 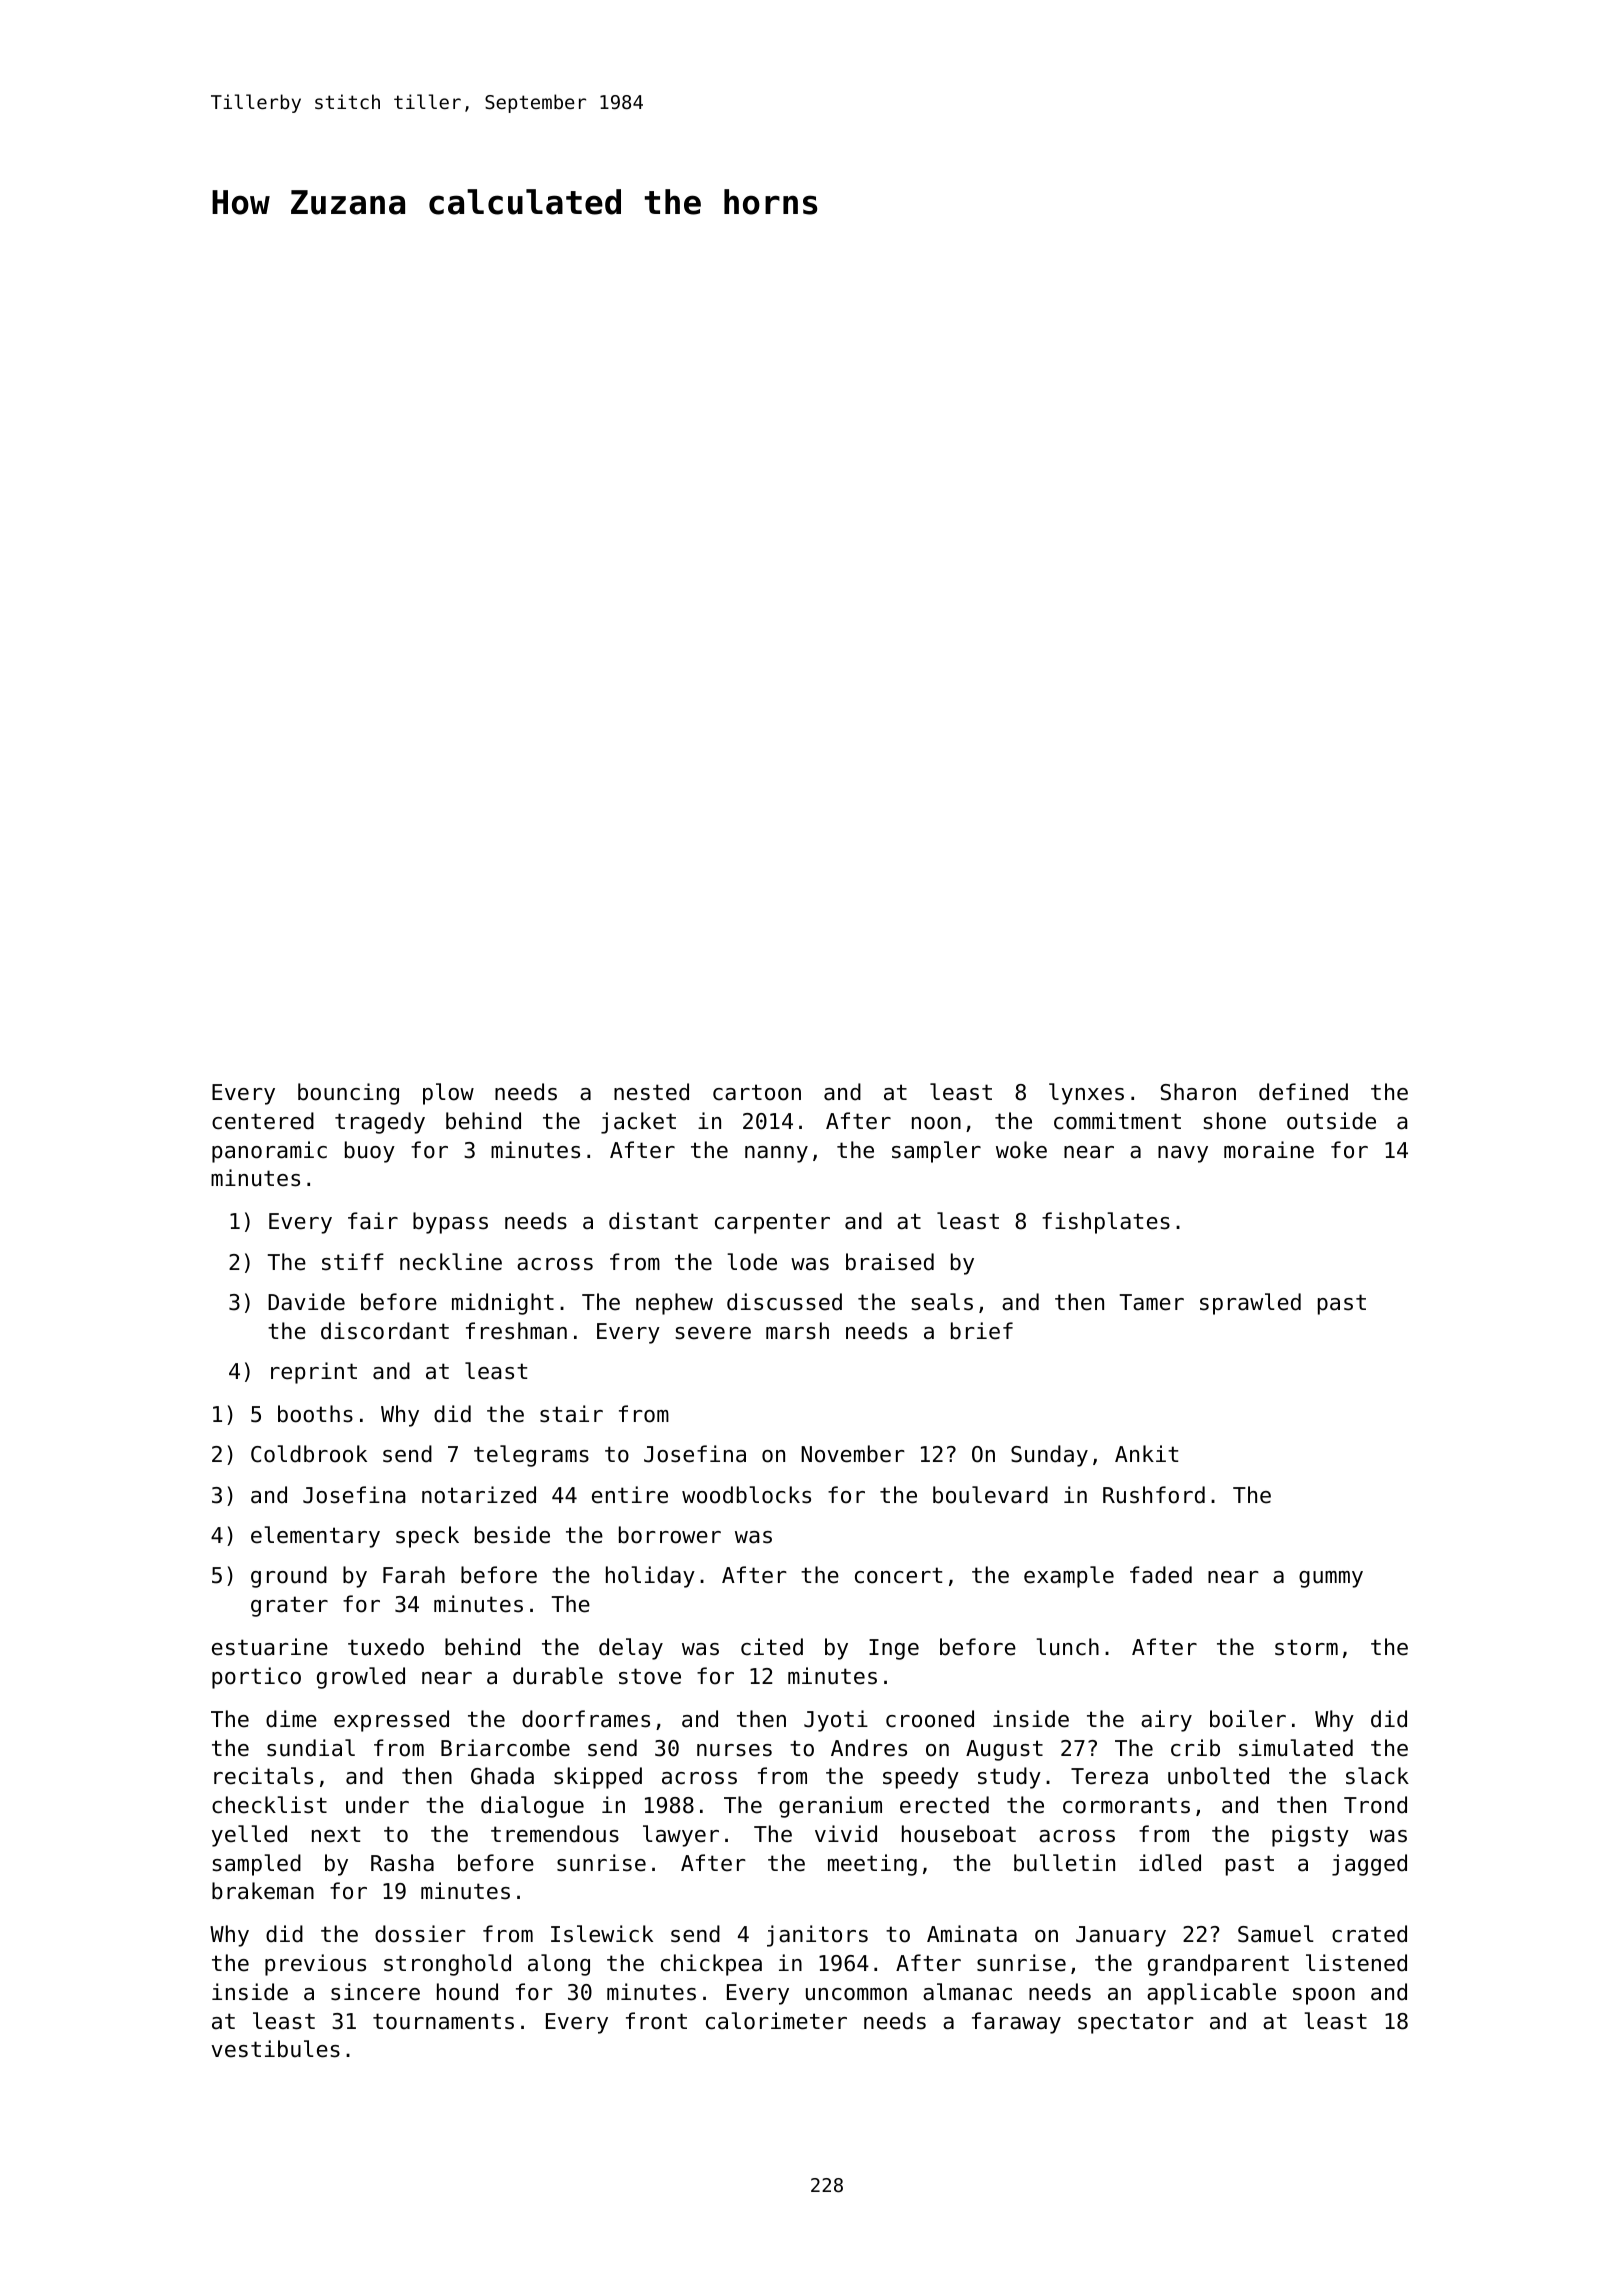 I want to click on Sunday, so click(x=1049, y=1456).
